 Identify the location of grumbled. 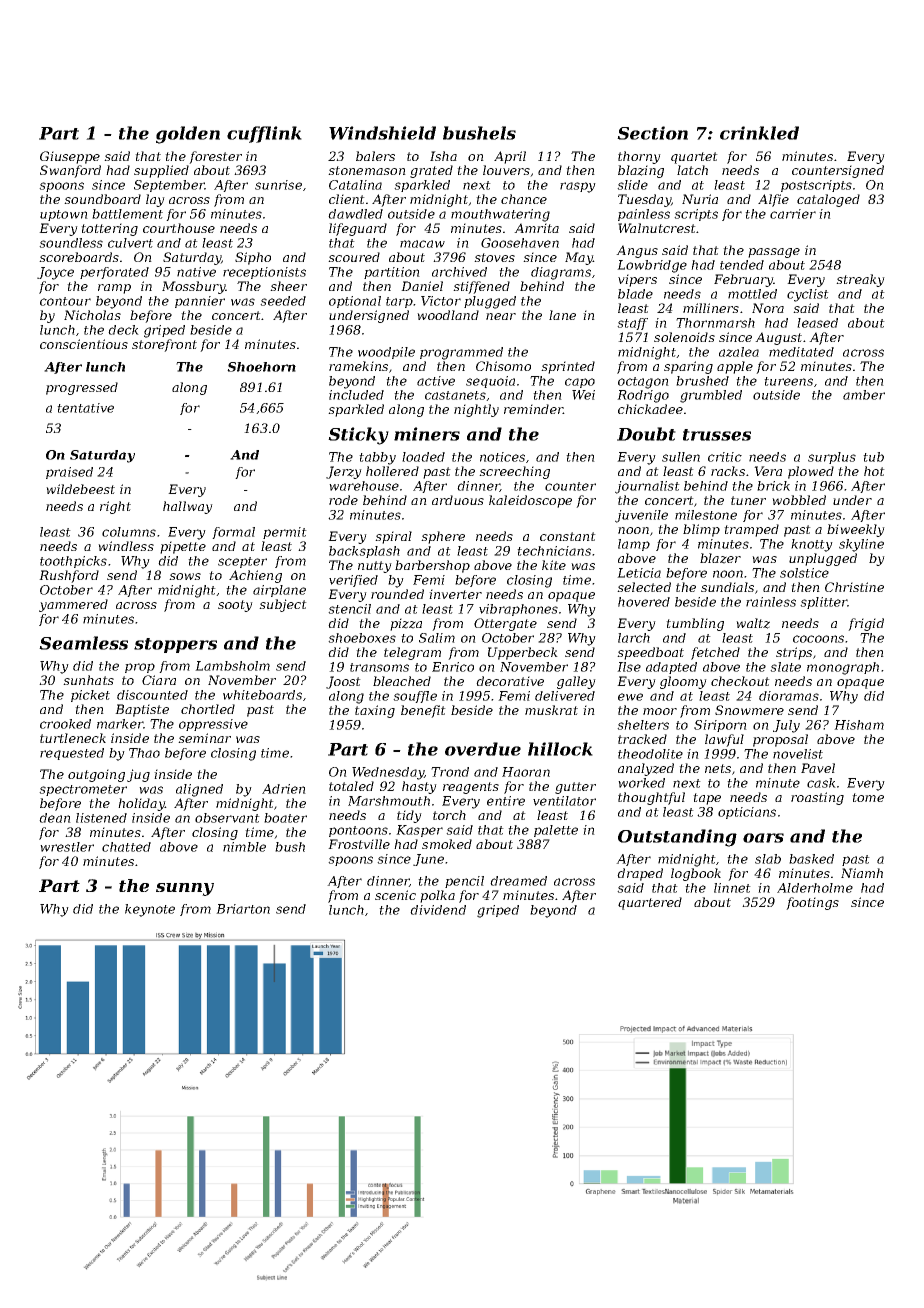
(711, 396).
